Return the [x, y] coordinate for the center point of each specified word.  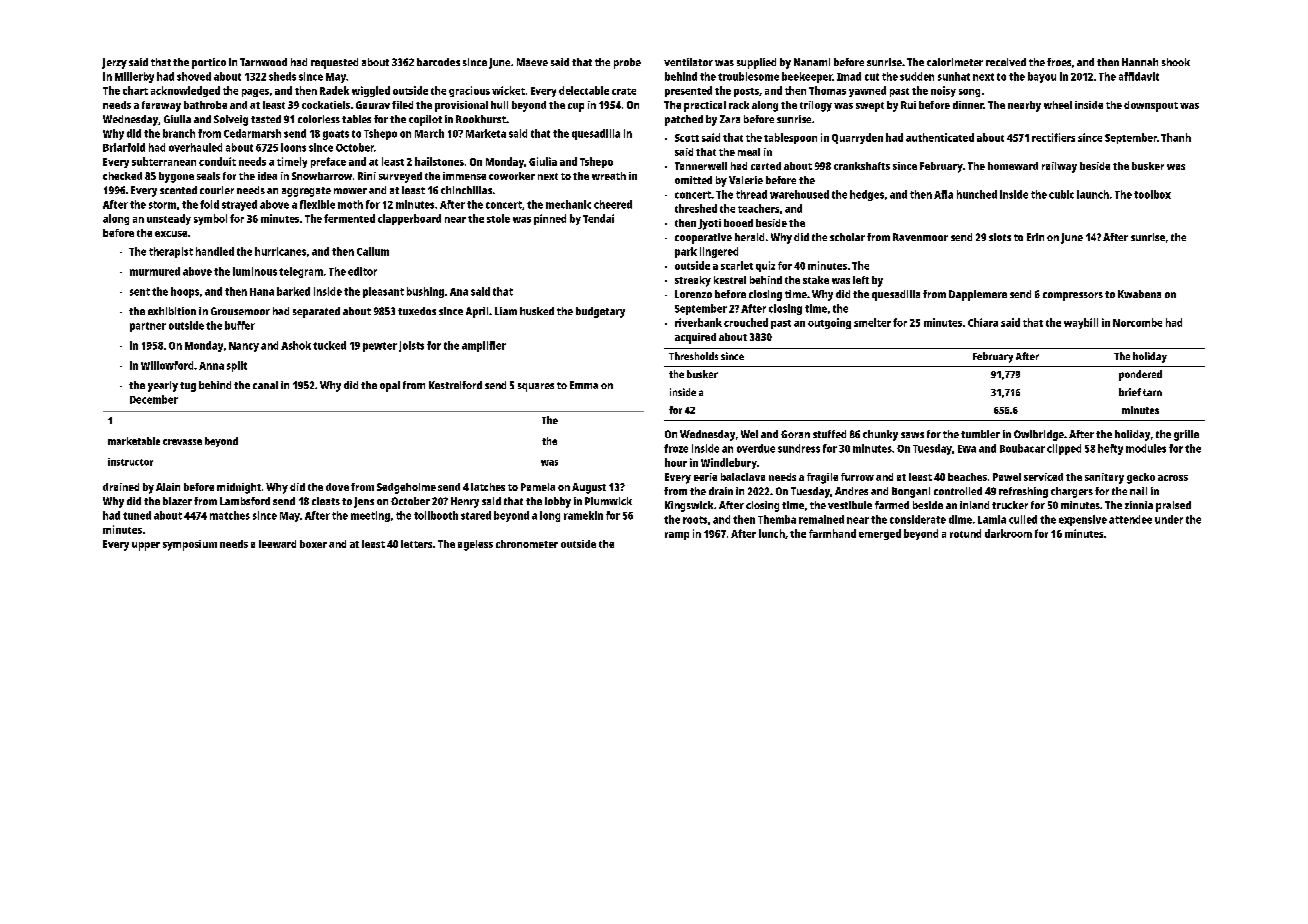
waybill [1081, 323]
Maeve [532, 62]
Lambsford [245, 501]
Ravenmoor [920, 237]
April [477, 312]
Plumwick [608, 501]
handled [215, 251]
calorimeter [955, 62]
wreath [609, 176]
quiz [765, 266]
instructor [130, 462]
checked [122, 176]
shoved [194, 76]
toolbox [1152, 194]
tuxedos [417, 311]
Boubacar [1022, 448]
